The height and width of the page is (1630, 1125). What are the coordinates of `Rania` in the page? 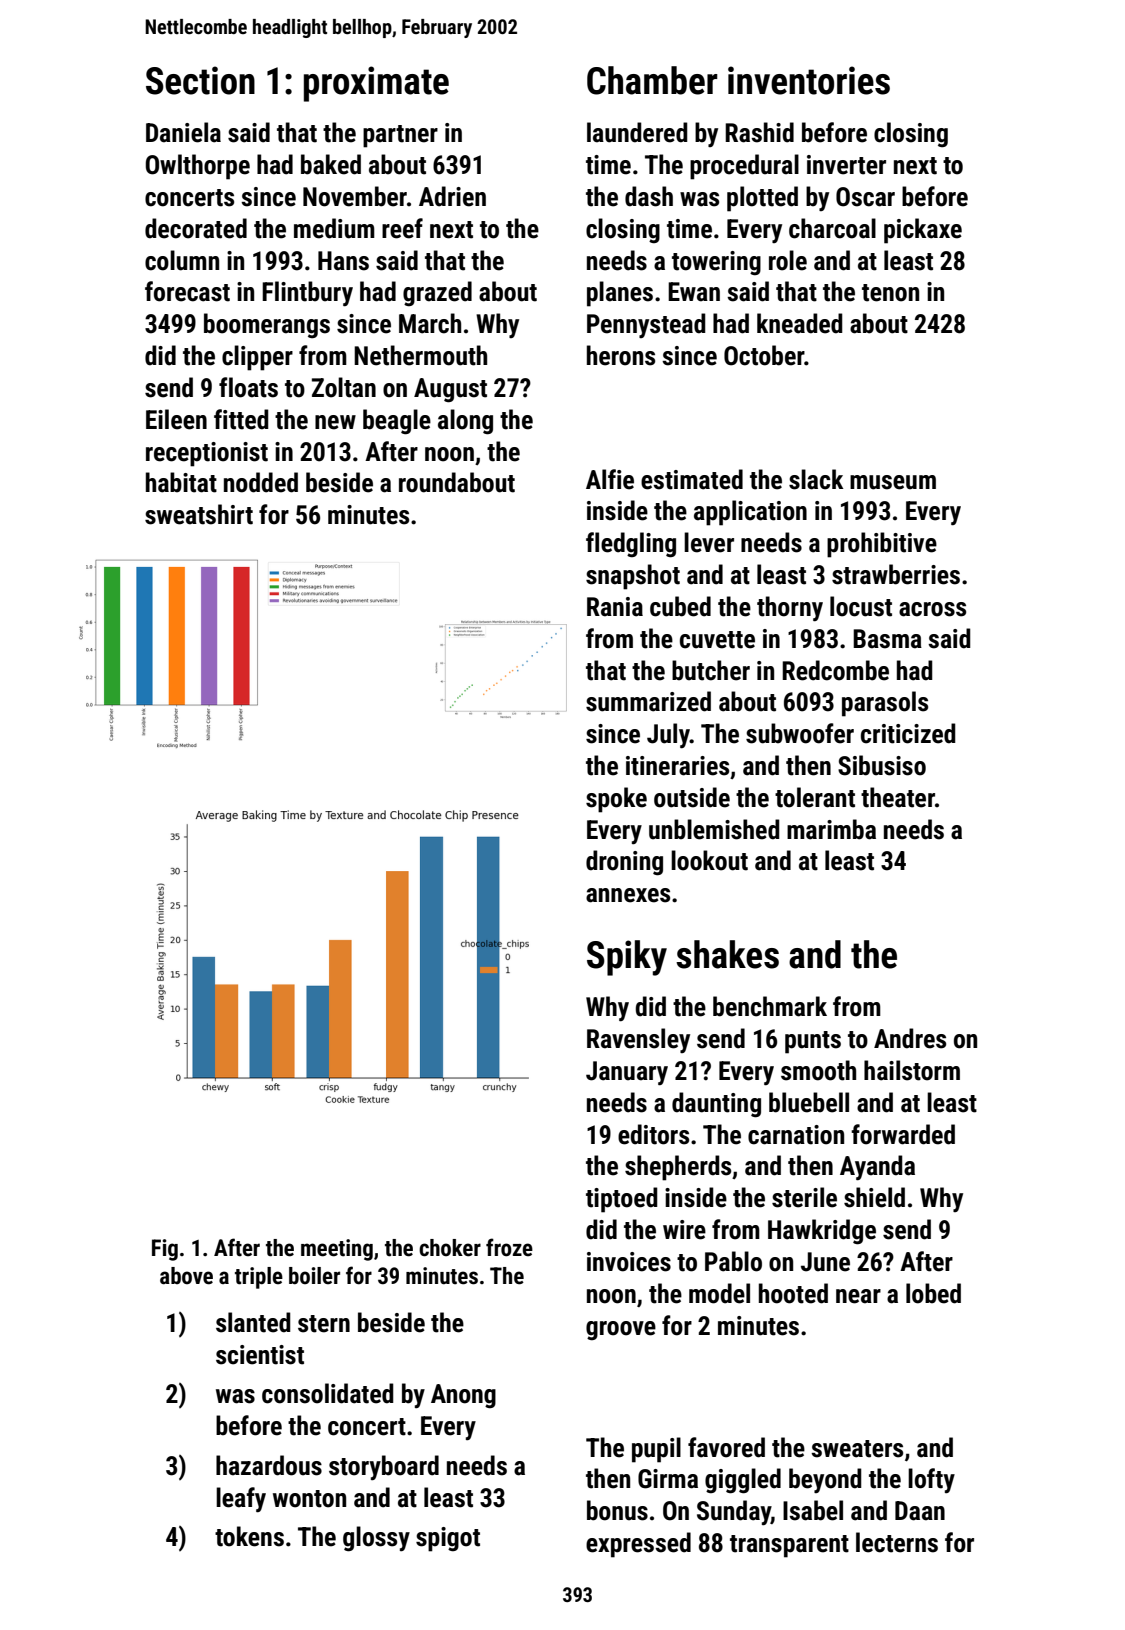 It's located at (615, 607).
